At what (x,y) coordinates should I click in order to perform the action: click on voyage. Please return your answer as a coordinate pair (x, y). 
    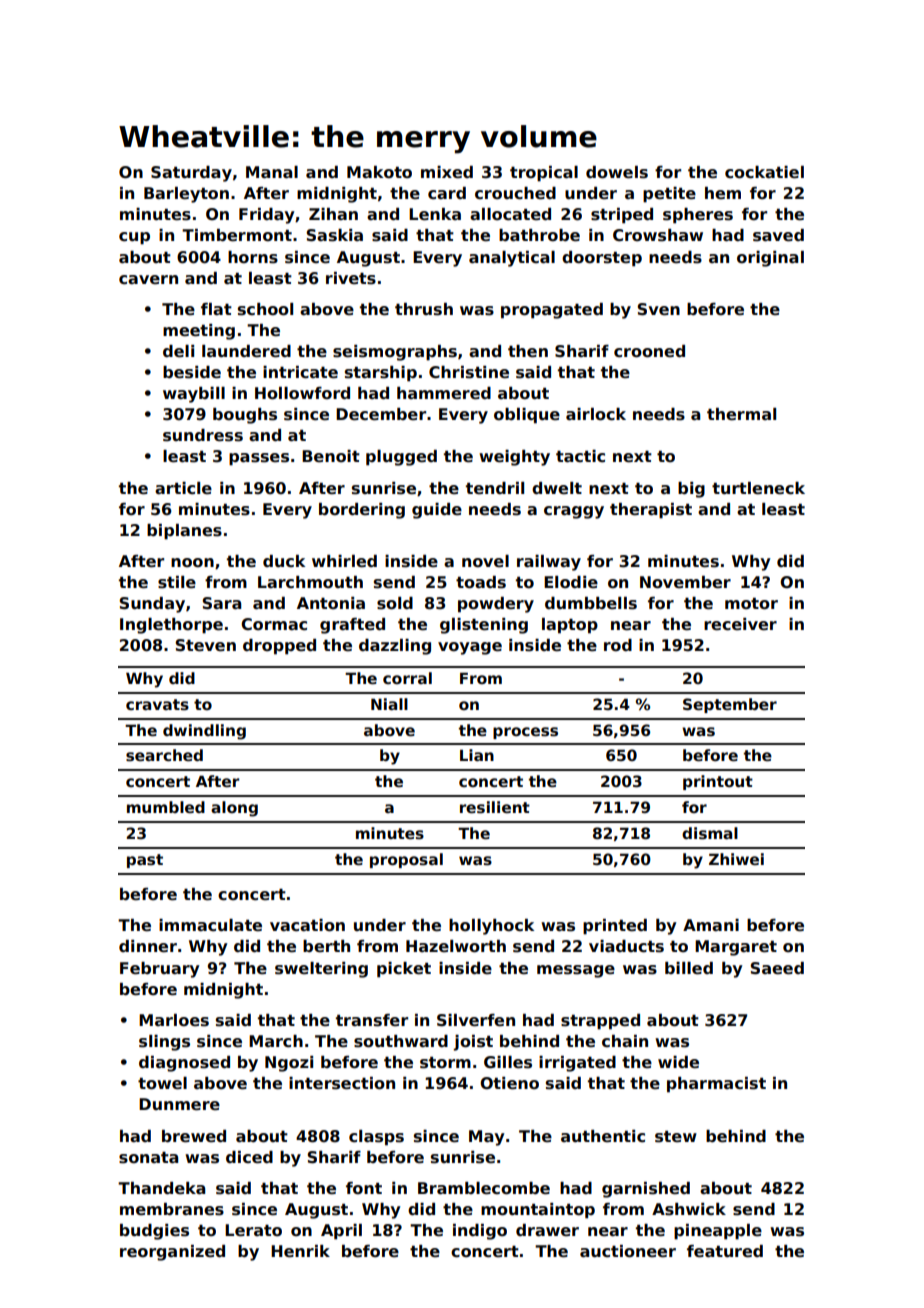
    Looking at the image, I should click on (470, 648).
